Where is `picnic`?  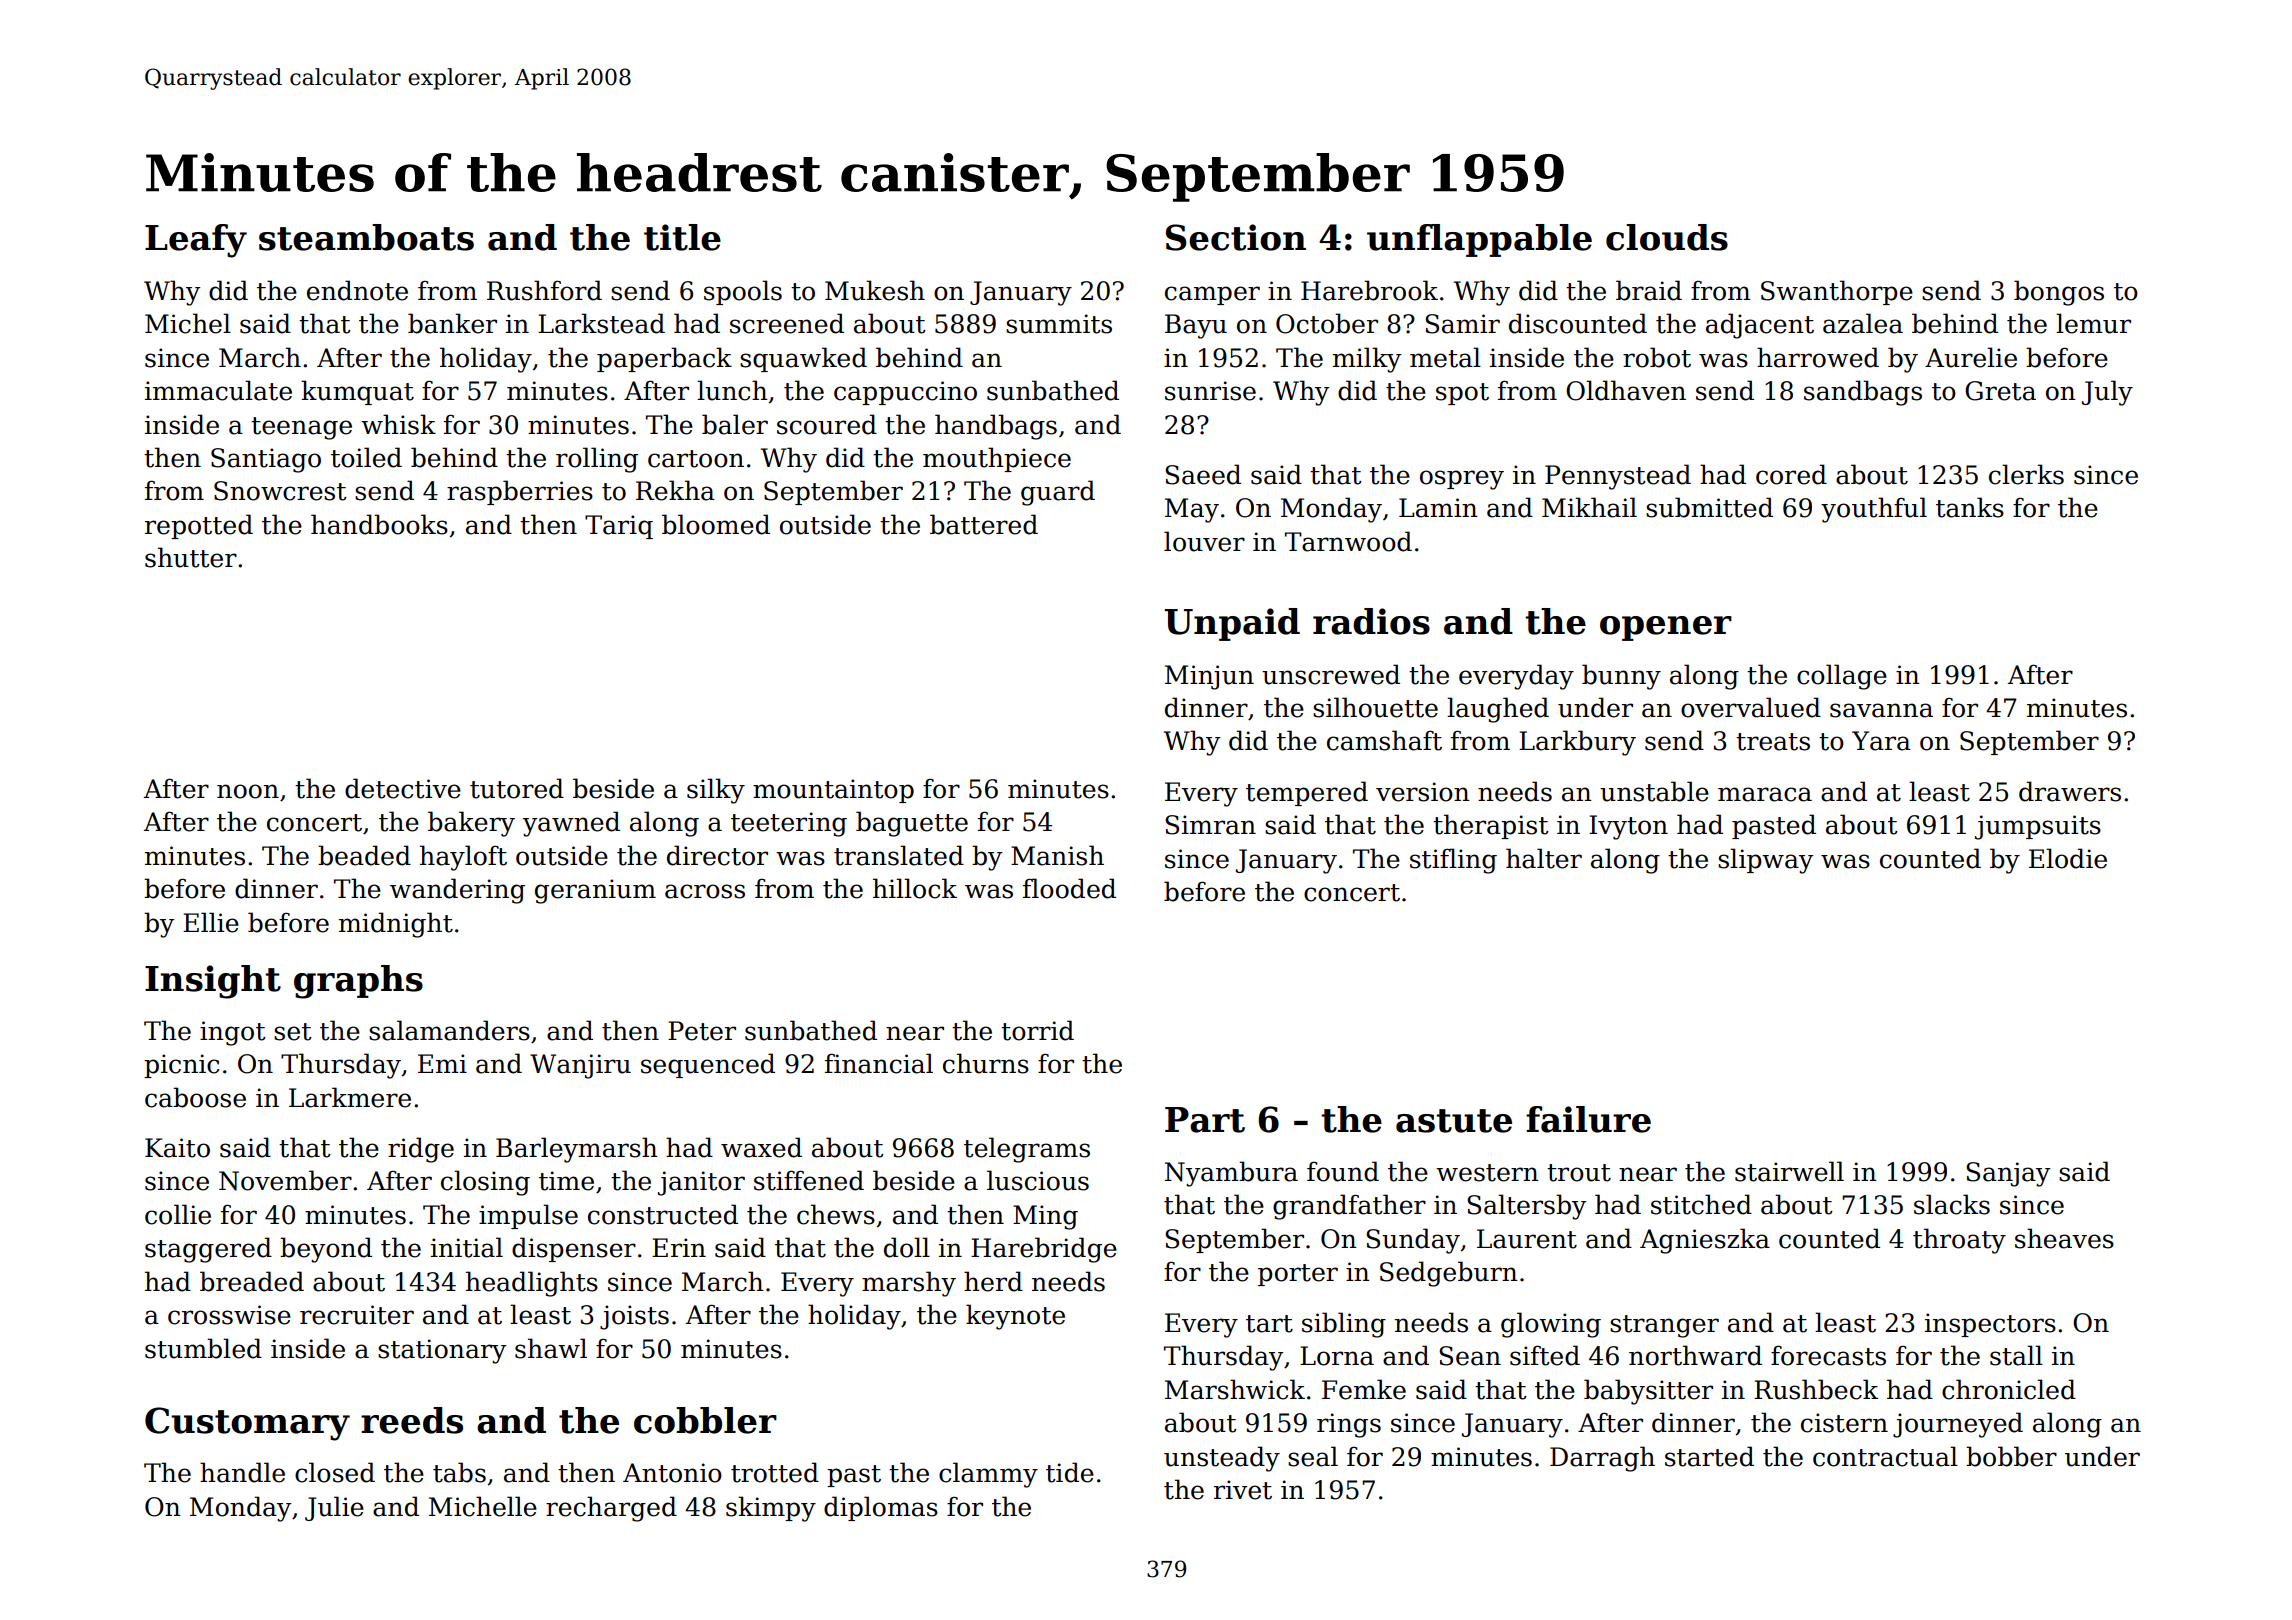
picnic is located at coordinates (181, 1066).
